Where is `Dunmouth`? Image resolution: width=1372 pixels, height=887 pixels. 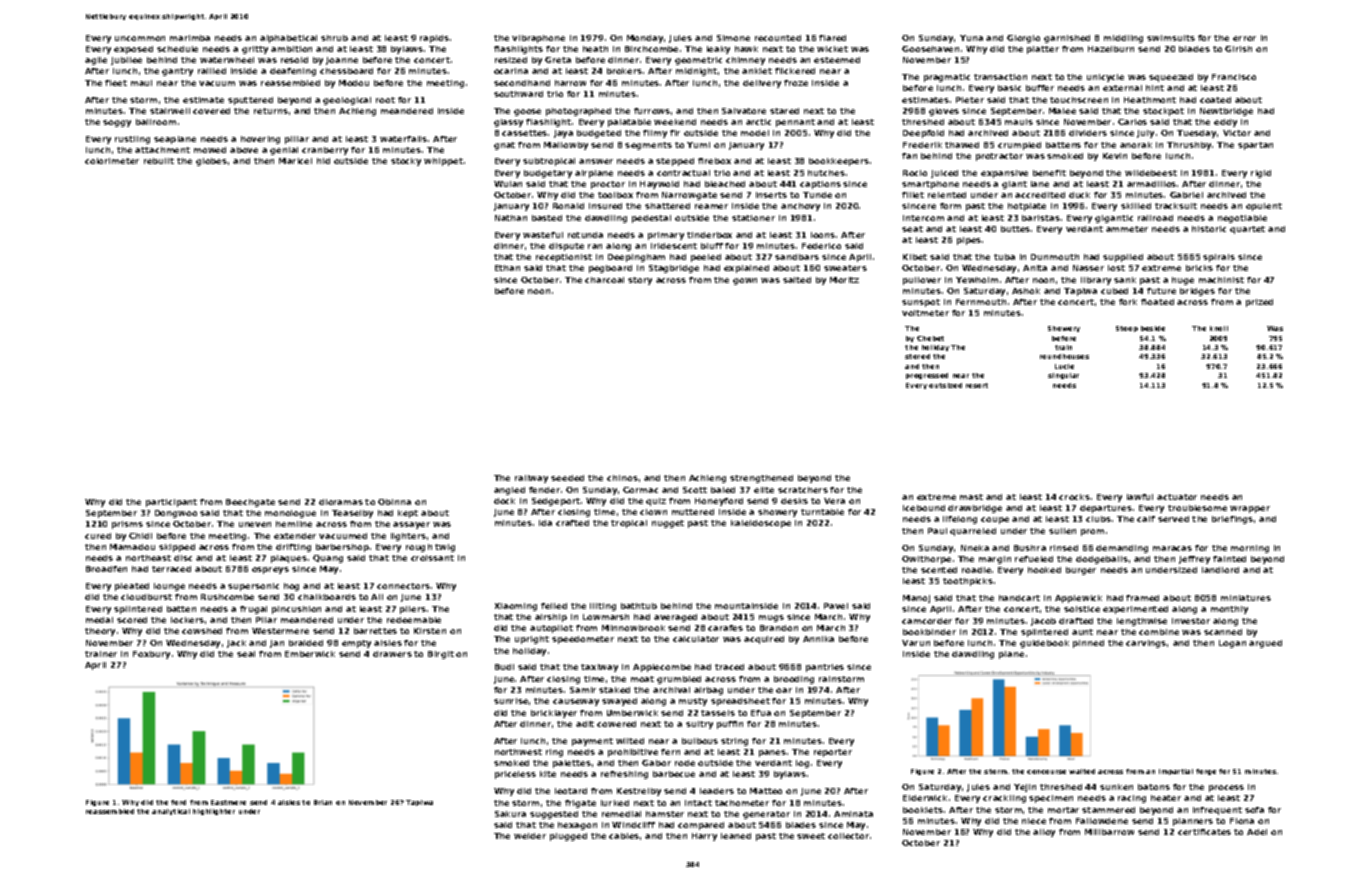 Dunmouth is located at coordinates (1055, 257).
